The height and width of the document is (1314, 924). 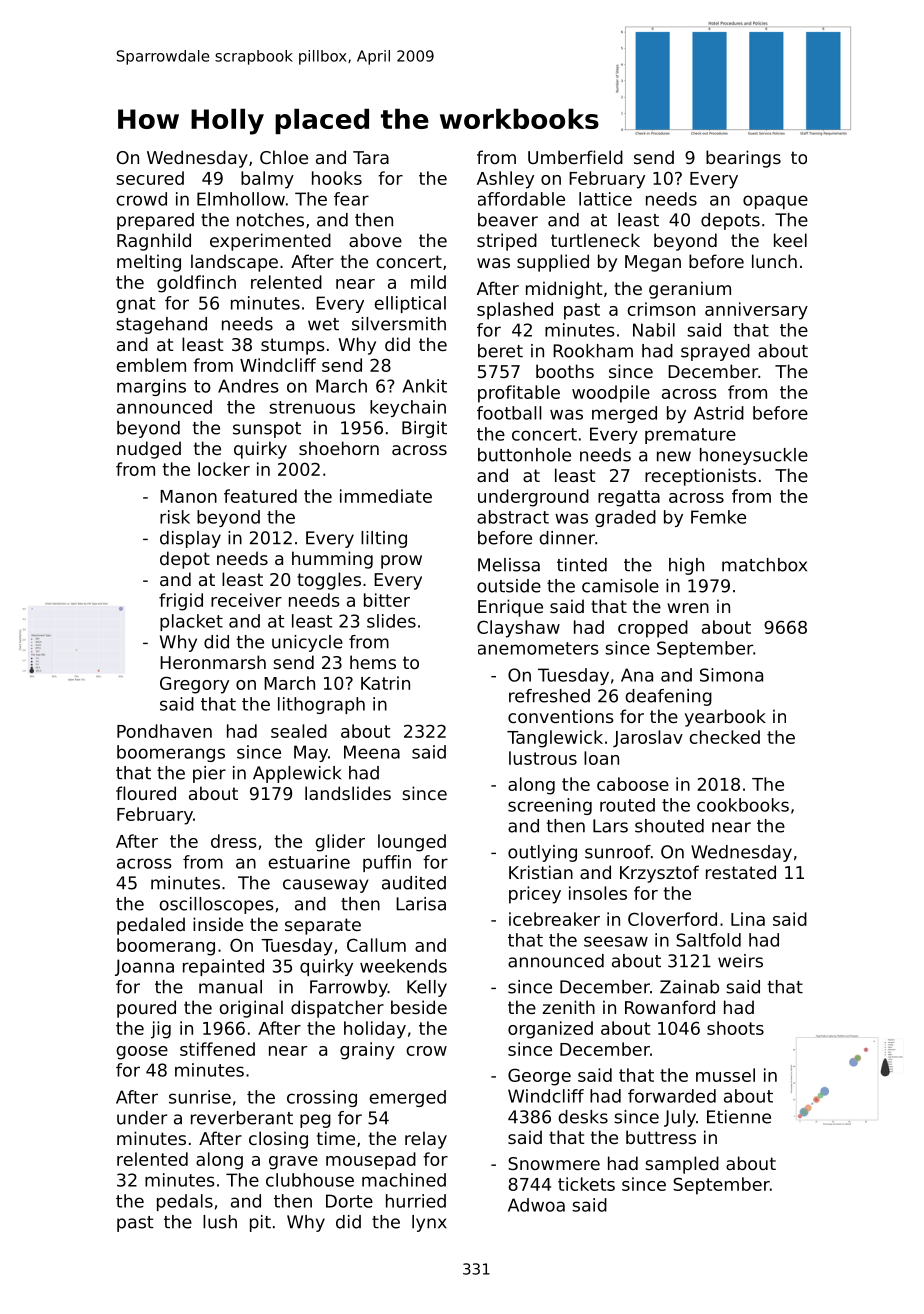 I want to click on Kelly, so click(x=427, y=988).
